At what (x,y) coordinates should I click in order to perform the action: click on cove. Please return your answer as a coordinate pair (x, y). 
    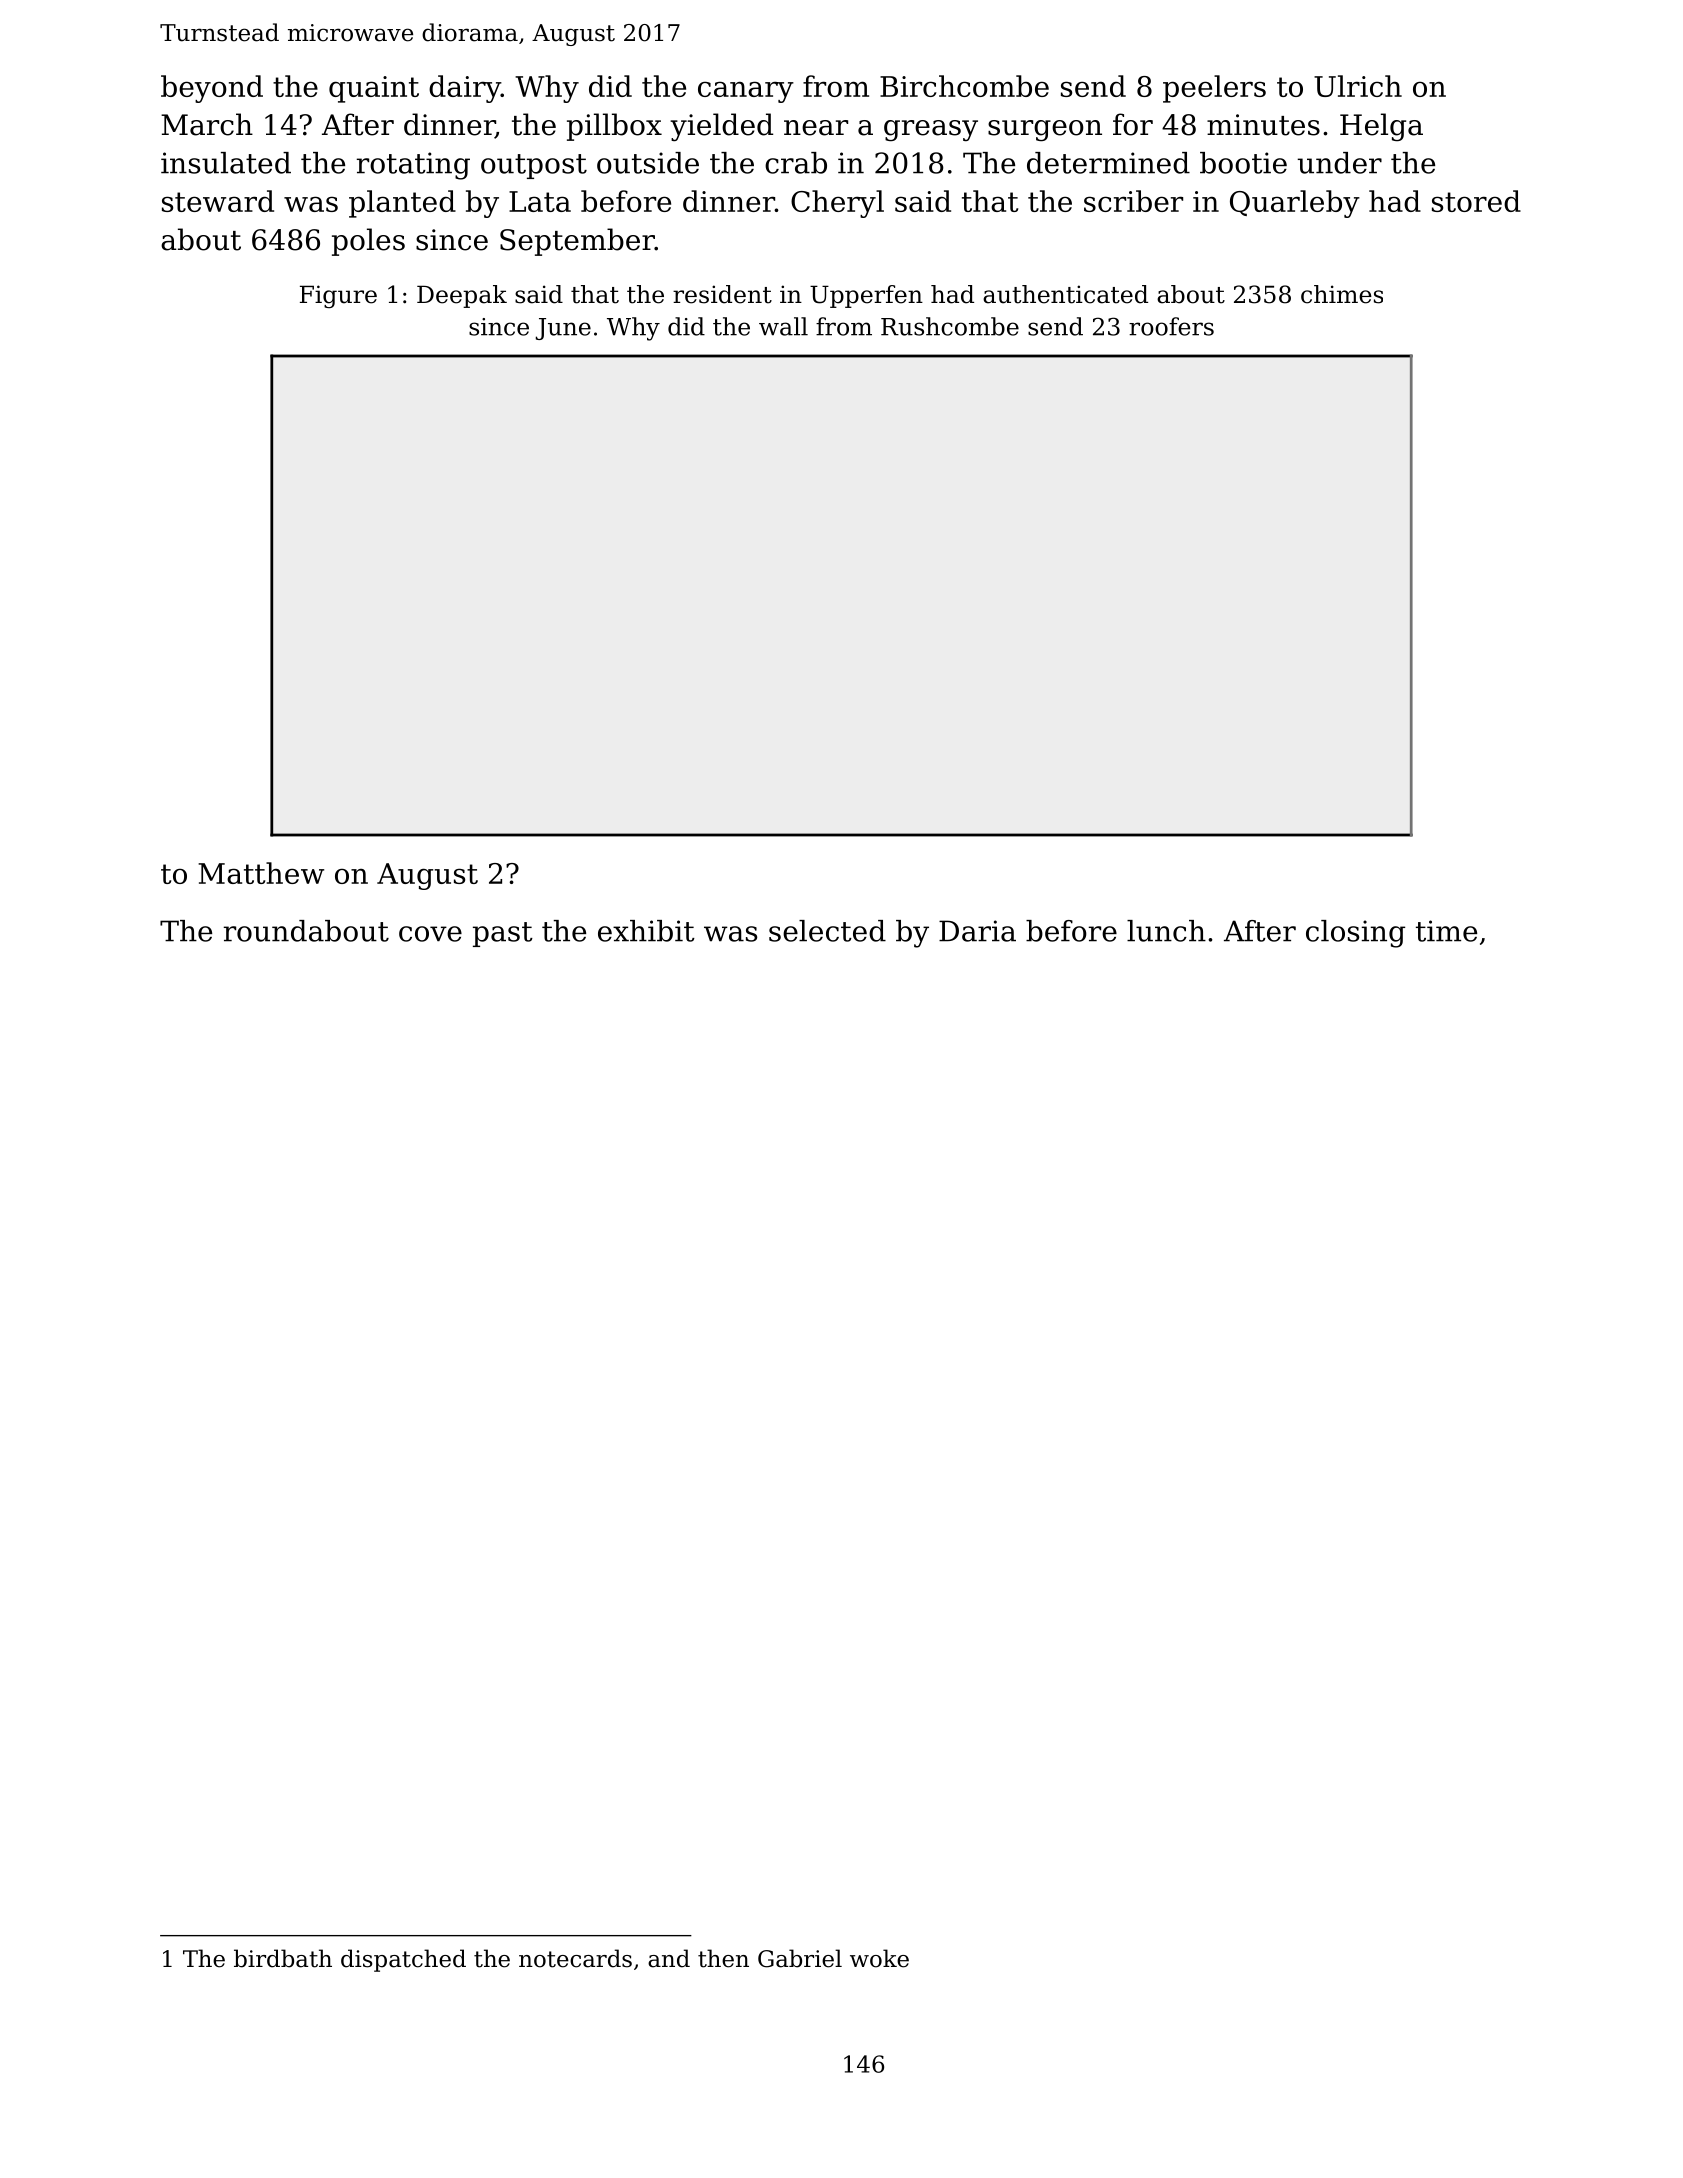
    Looking at the image, I should click on (430, 934).
